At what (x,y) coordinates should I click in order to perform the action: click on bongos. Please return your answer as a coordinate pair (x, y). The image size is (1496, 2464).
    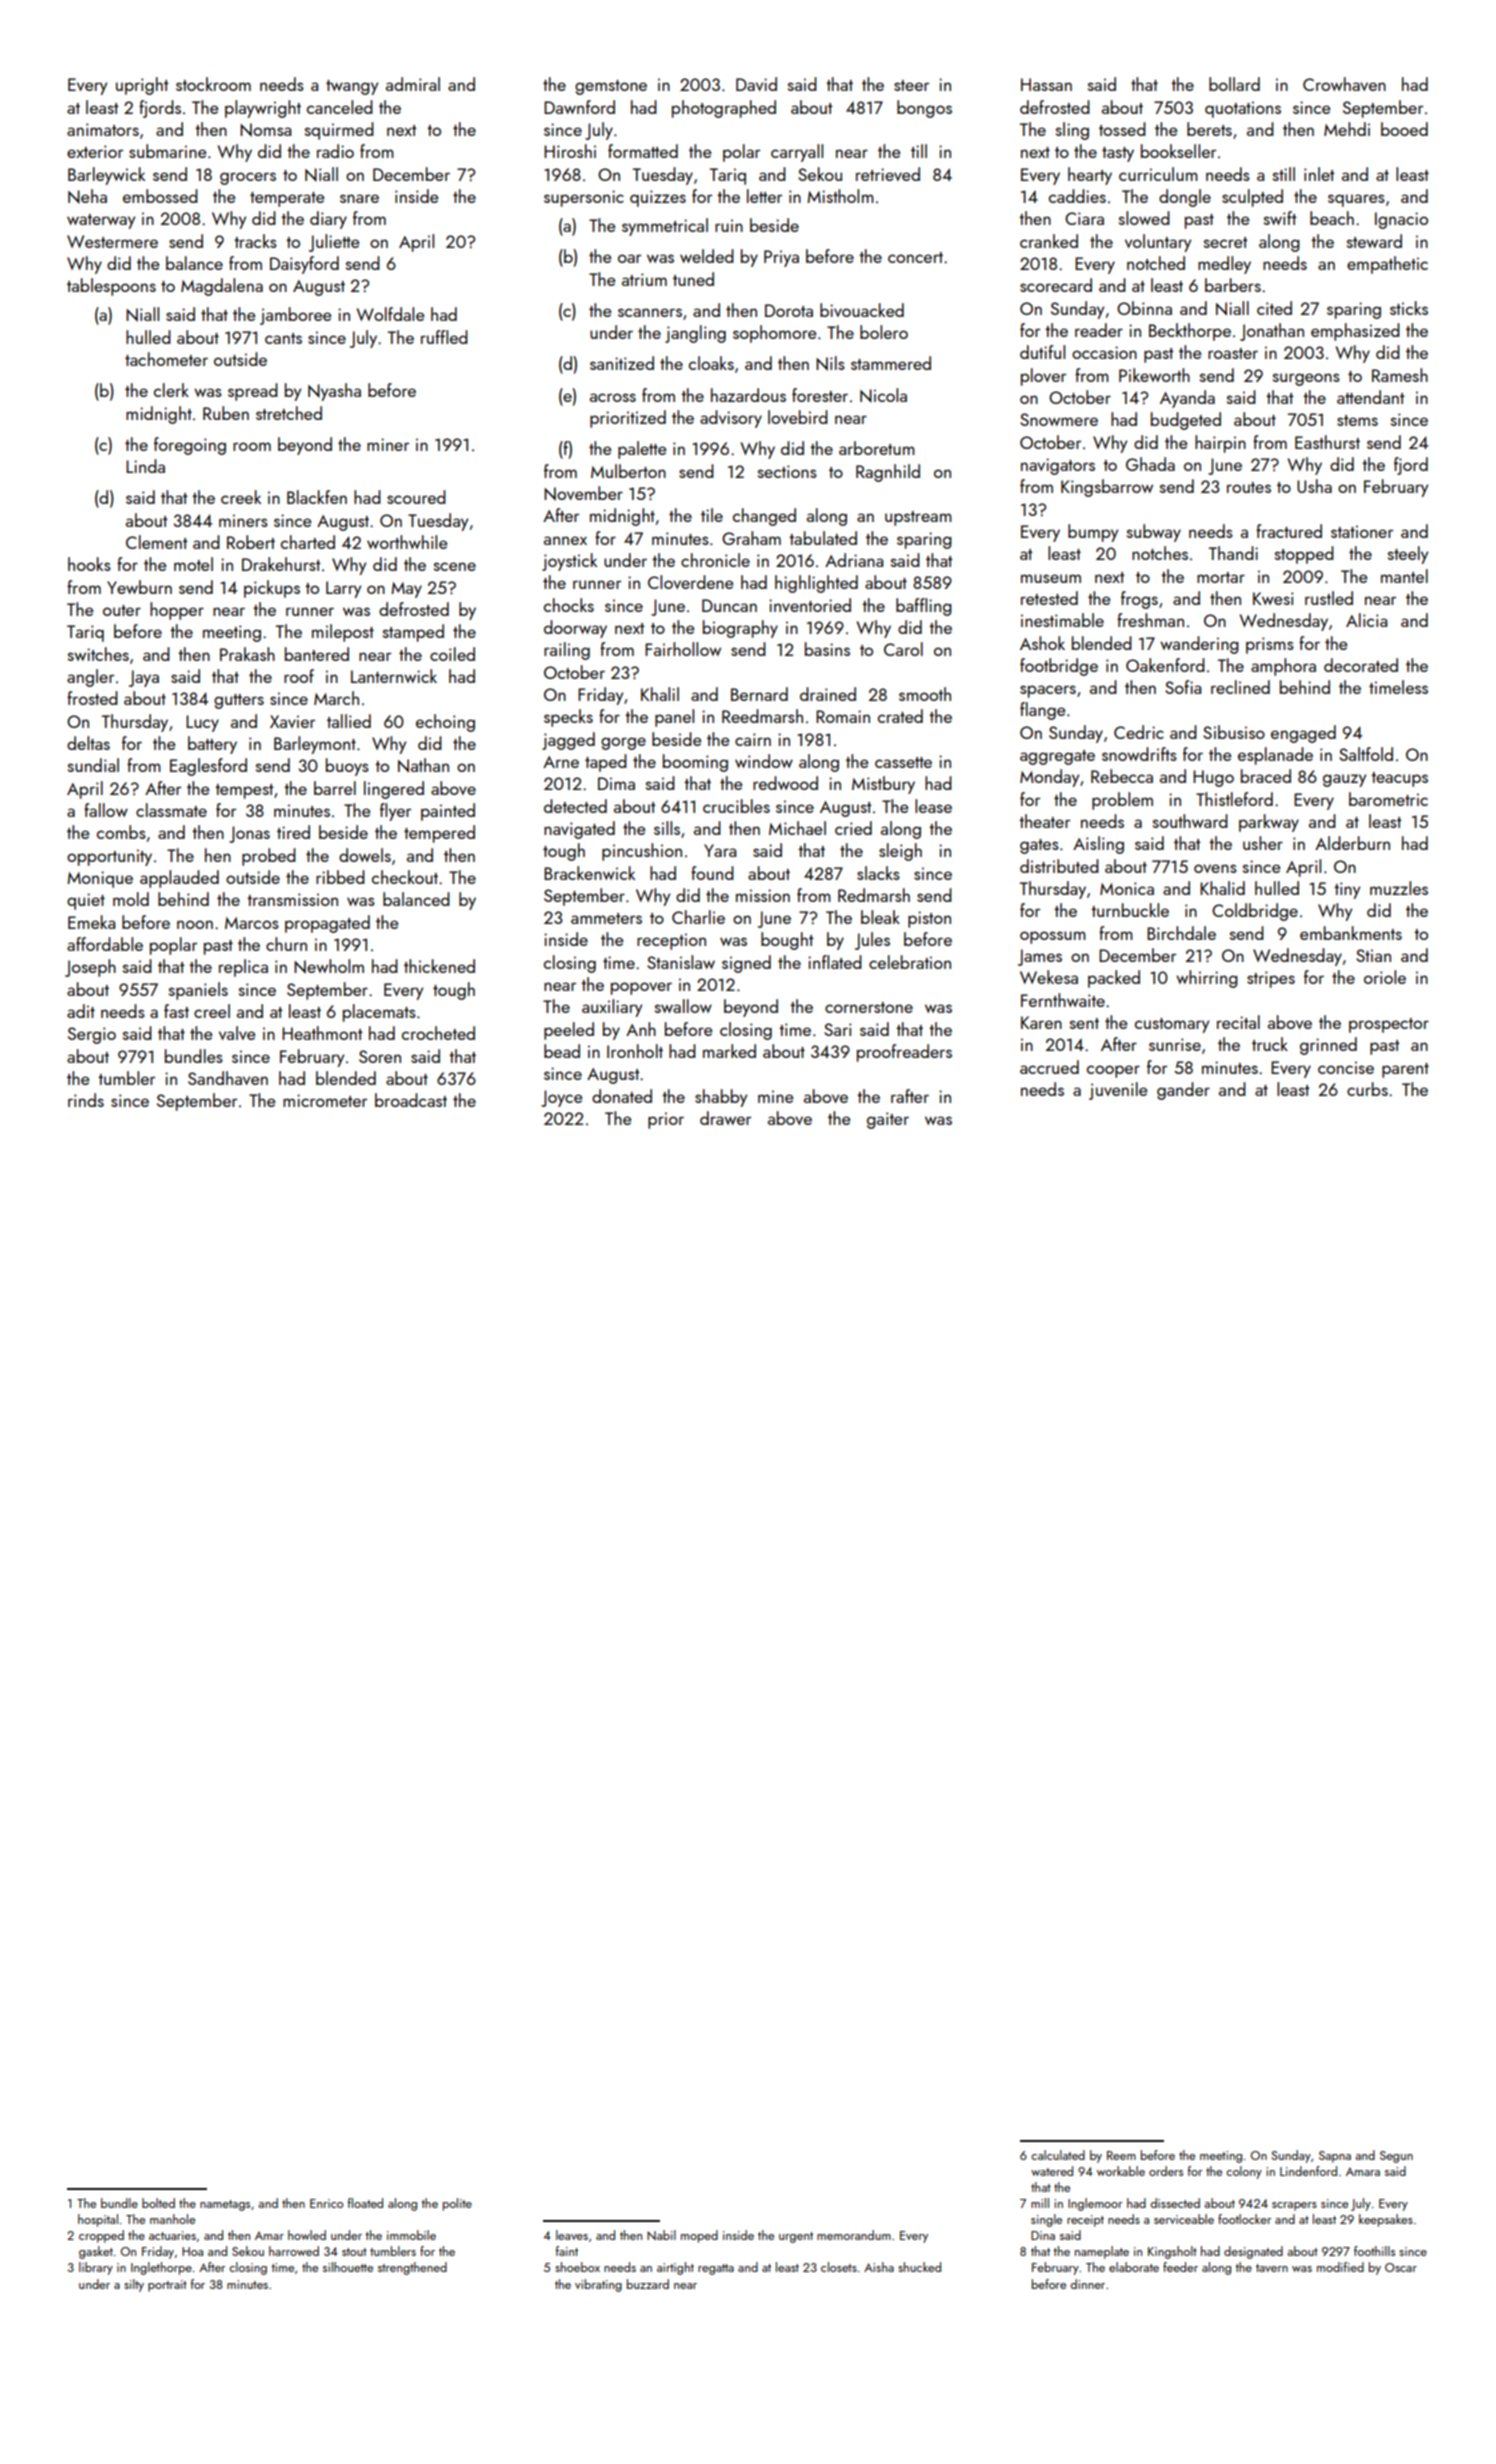
    Looking at the image, I should click on (924, 109).
